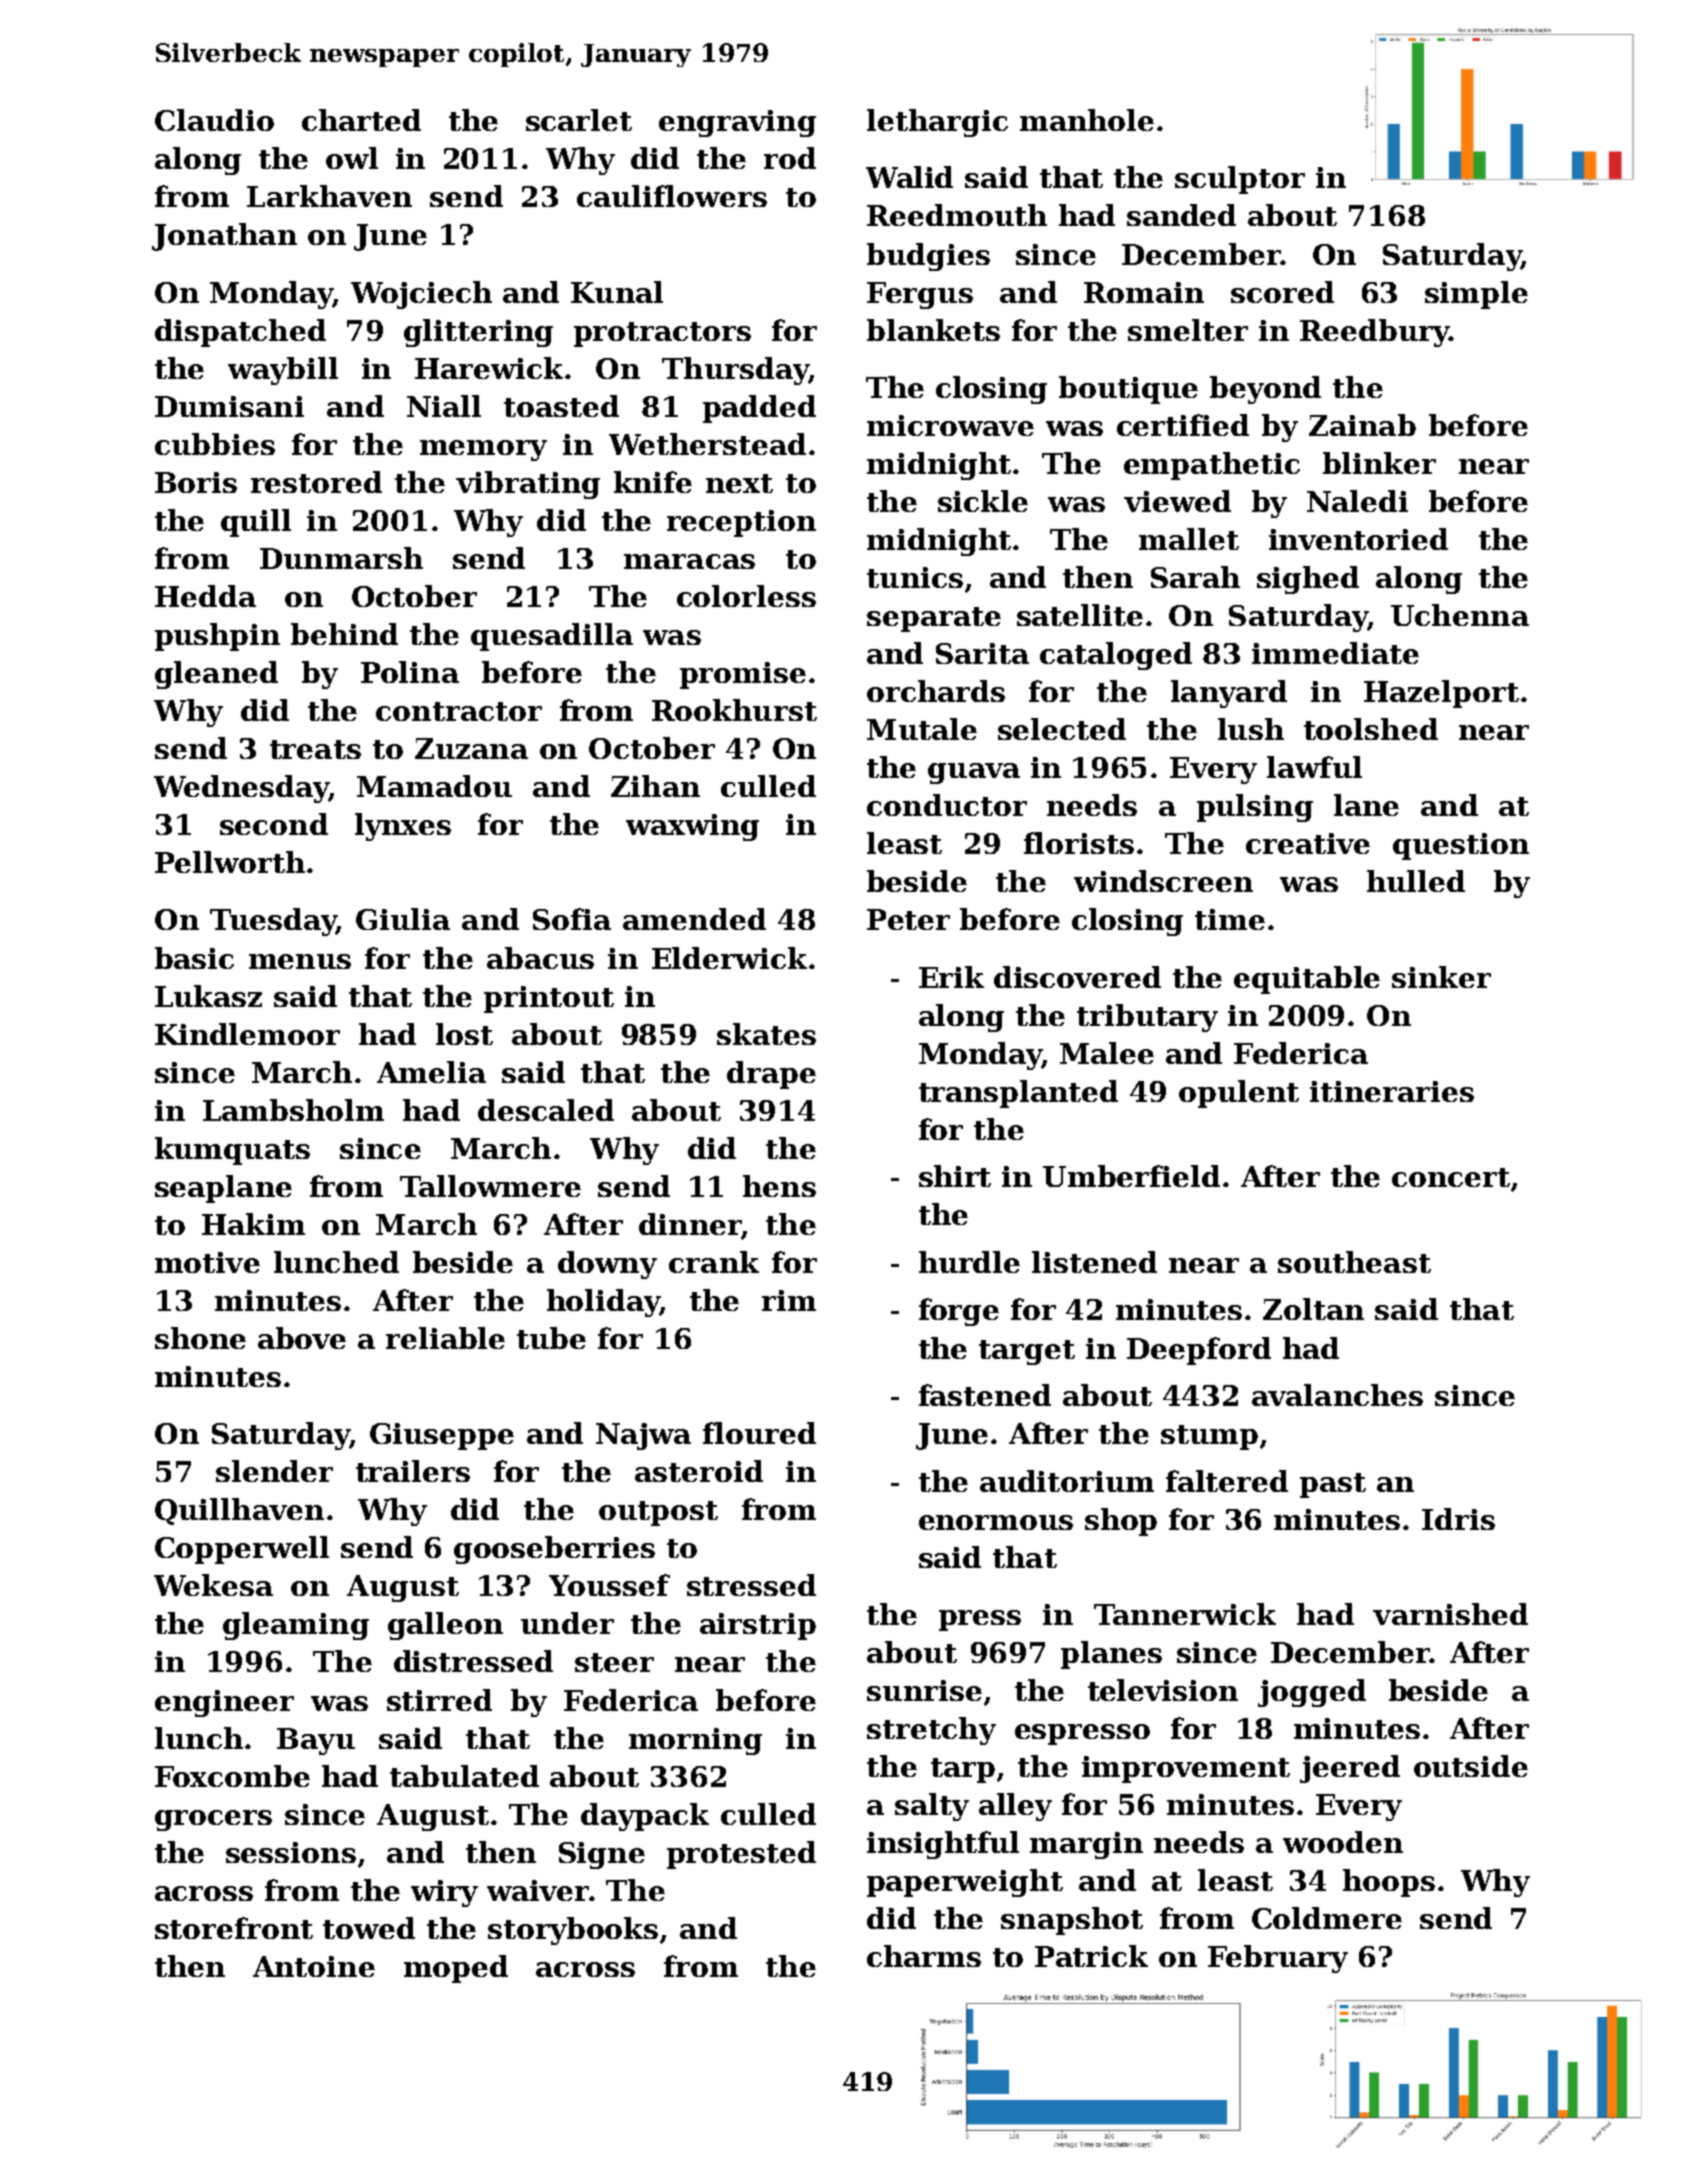 The image size is (1683, 2178). I want to click on smelter, so click(1188, 330).
